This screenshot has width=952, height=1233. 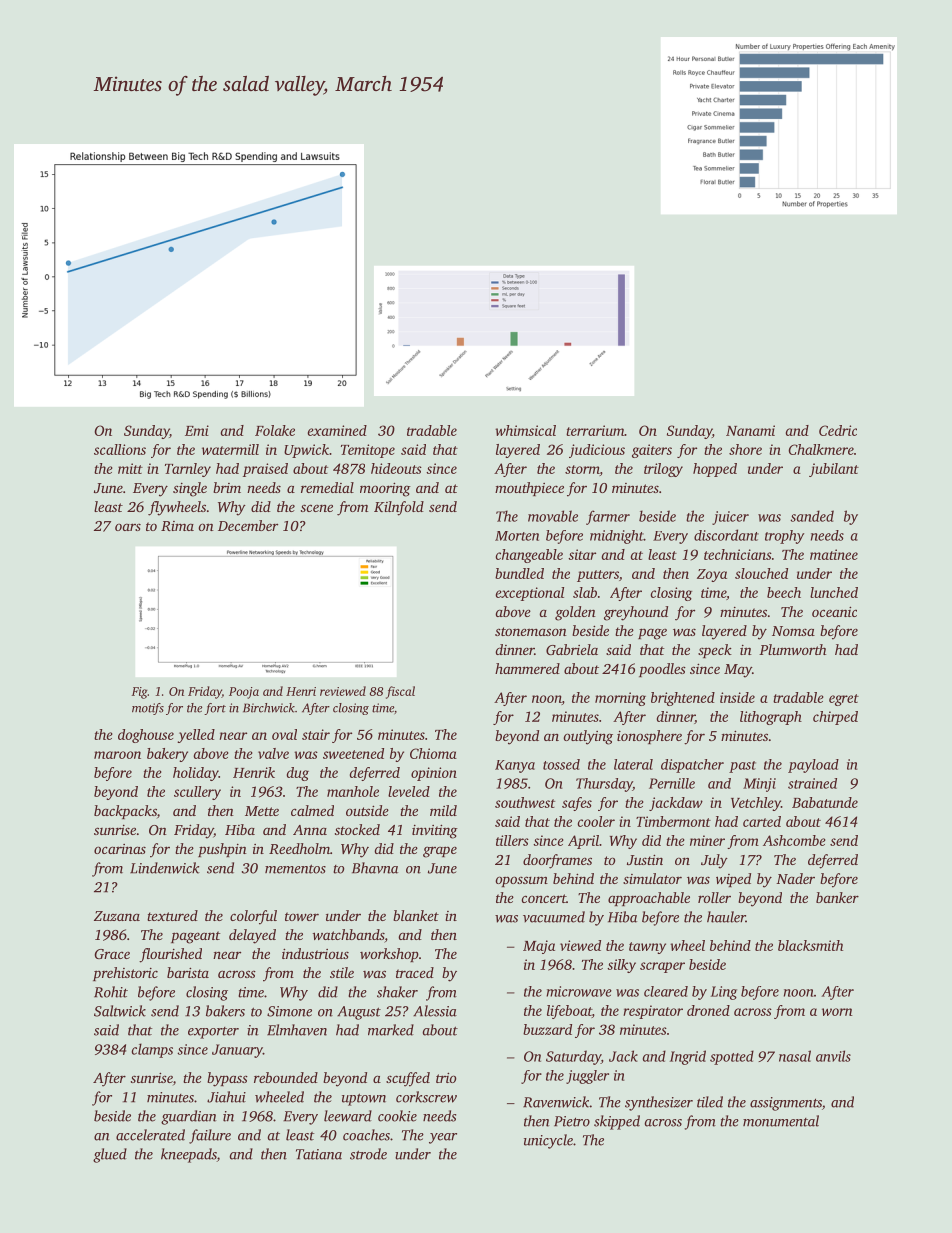 I want to click on oars, so click(x=128, y=527).
